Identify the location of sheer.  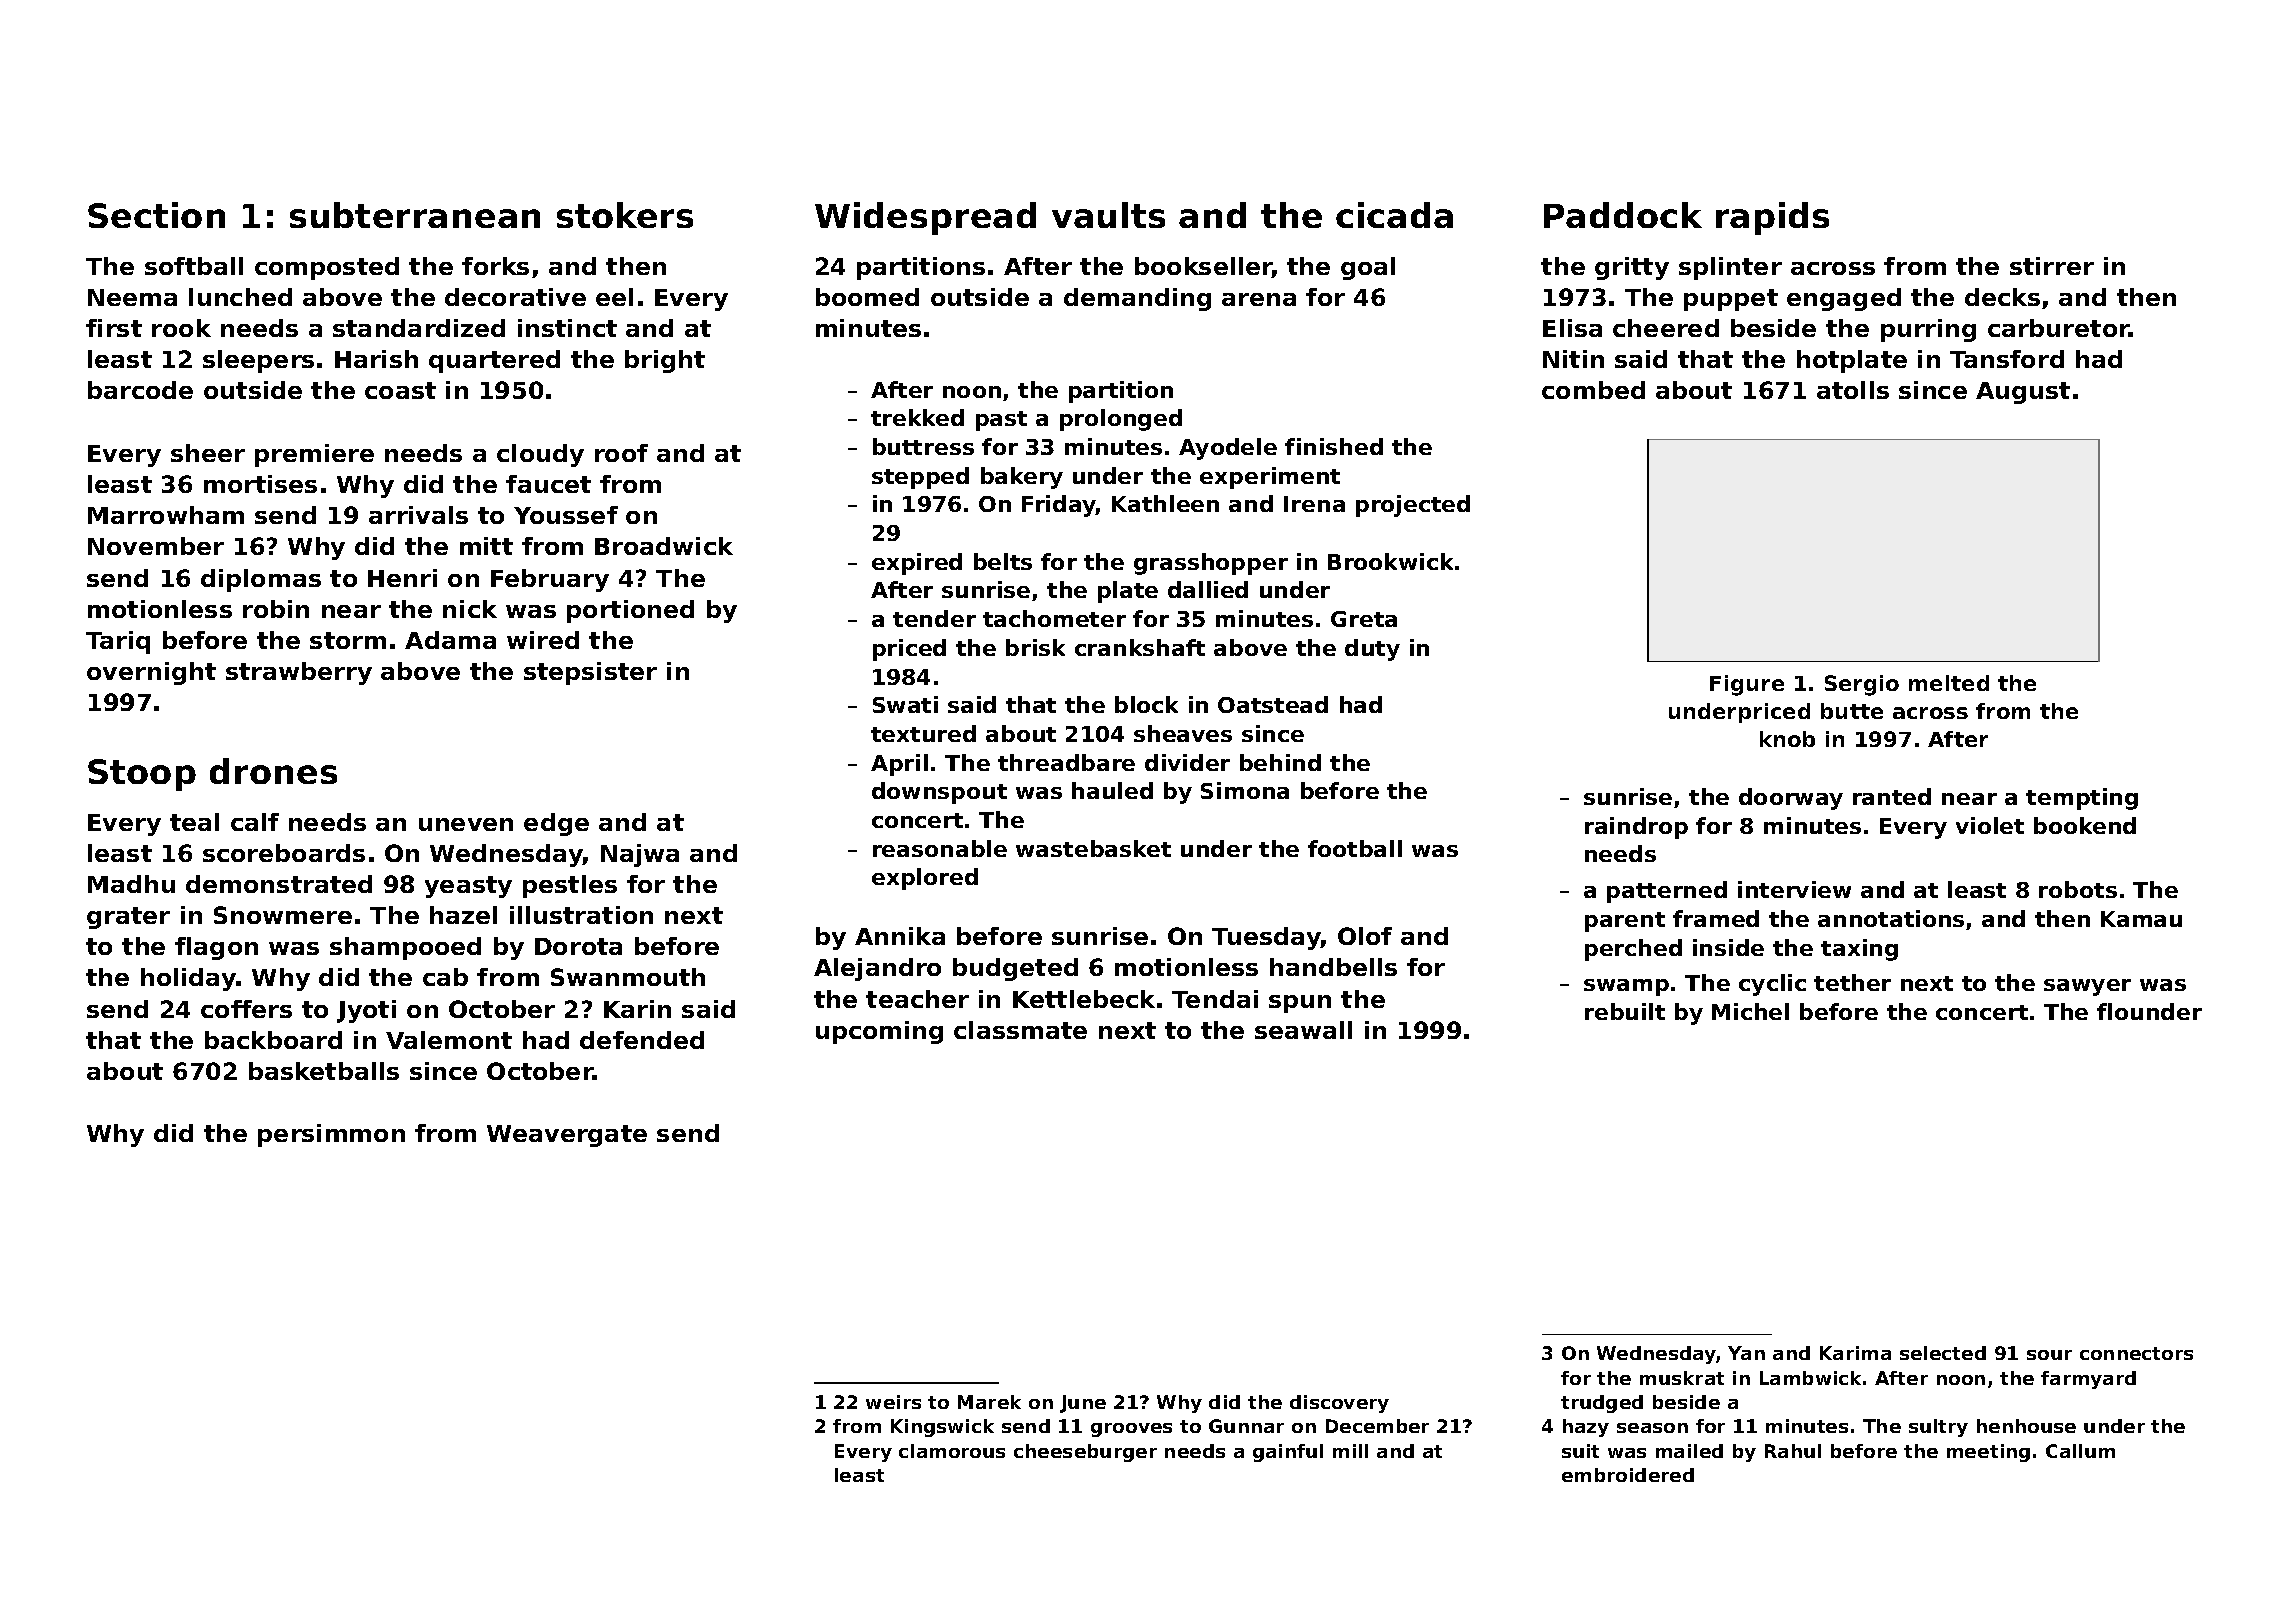
(208, 453).
